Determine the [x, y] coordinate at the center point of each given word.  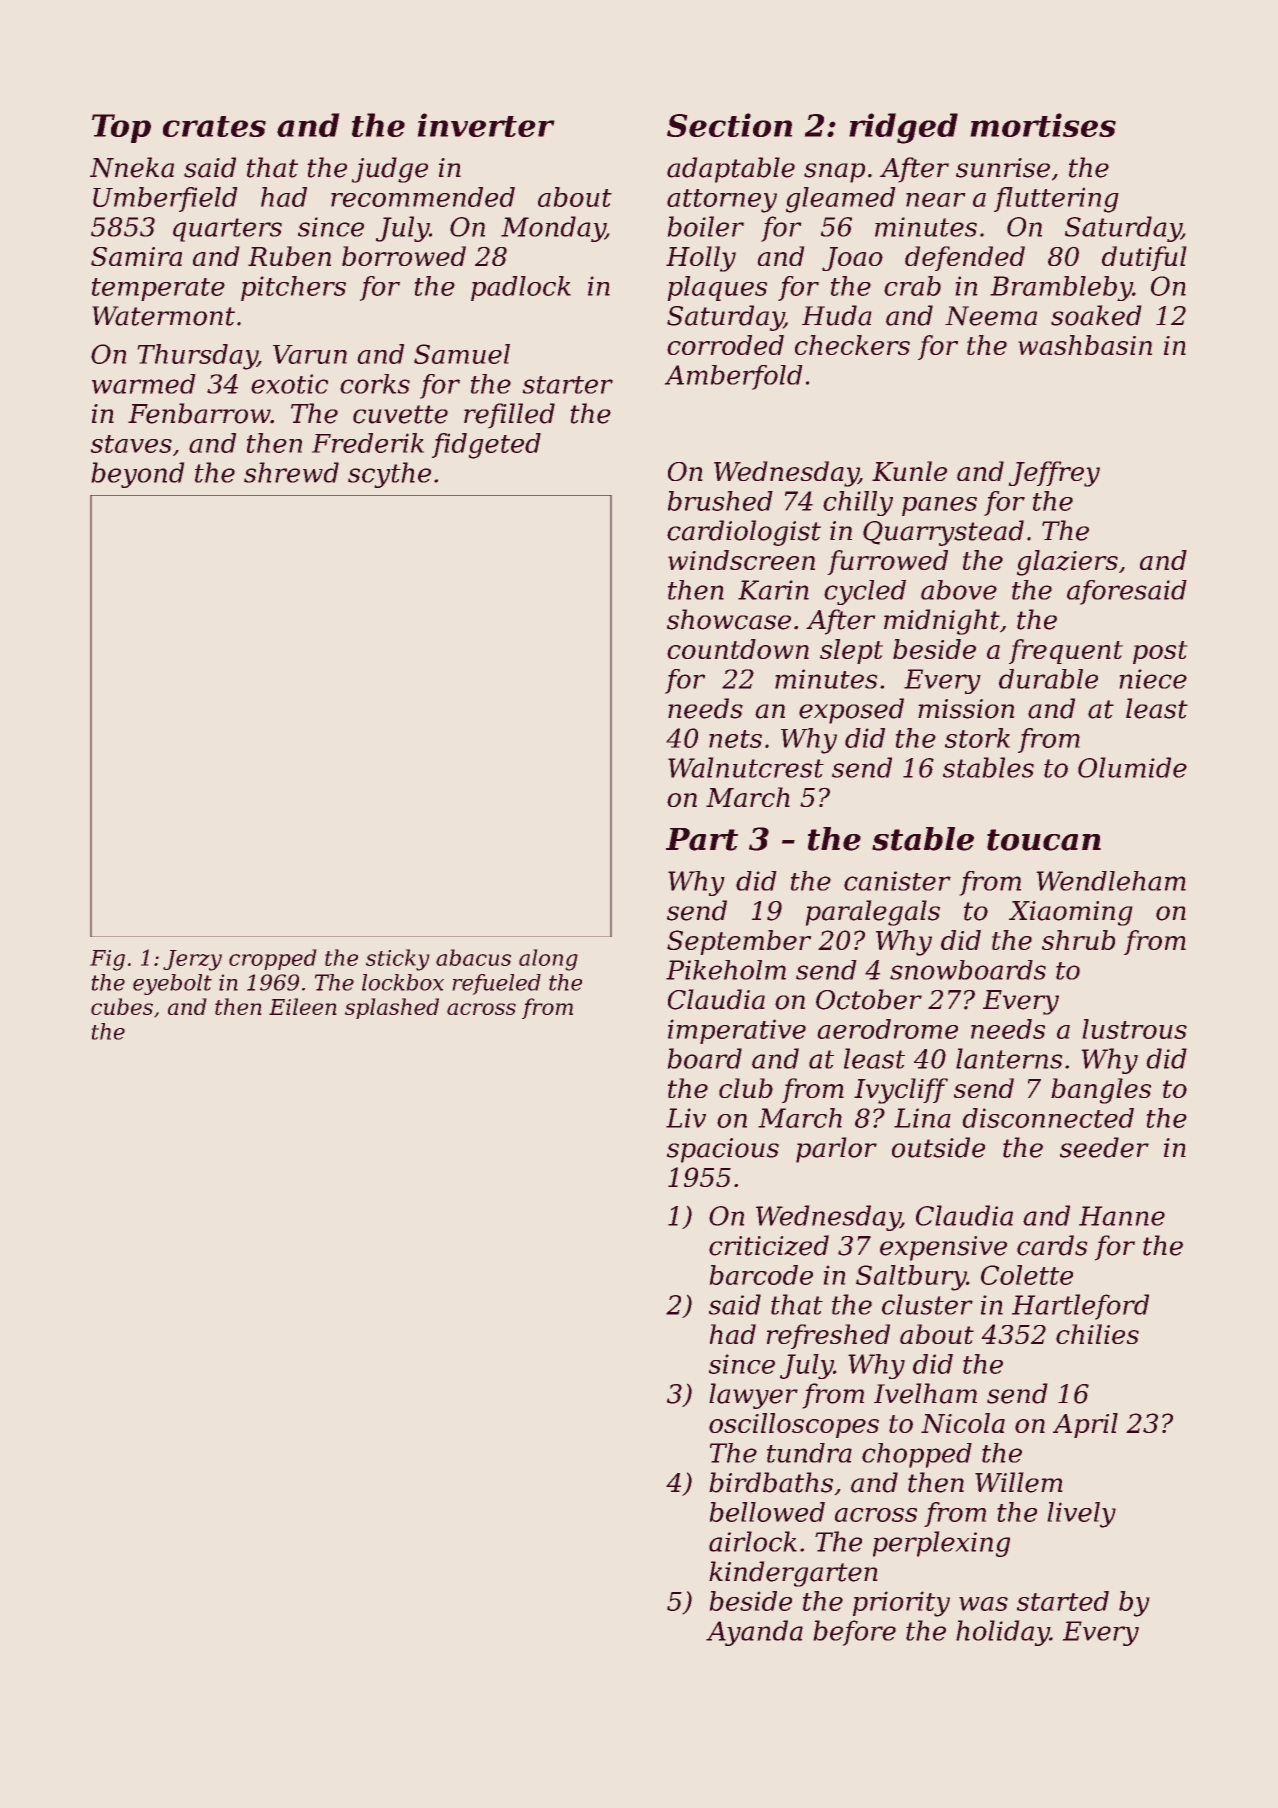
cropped [272, 959]
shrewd [291, 472]
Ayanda [754, 1633]
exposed [851, 711]
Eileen [302, 1006]
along [548, 960]
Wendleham [1111, 881]
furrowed [888, 562]
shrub [1078, 940]
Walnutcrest [746, 767]
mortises [1043, 125]
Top [121, 128]
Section [729, 125]
